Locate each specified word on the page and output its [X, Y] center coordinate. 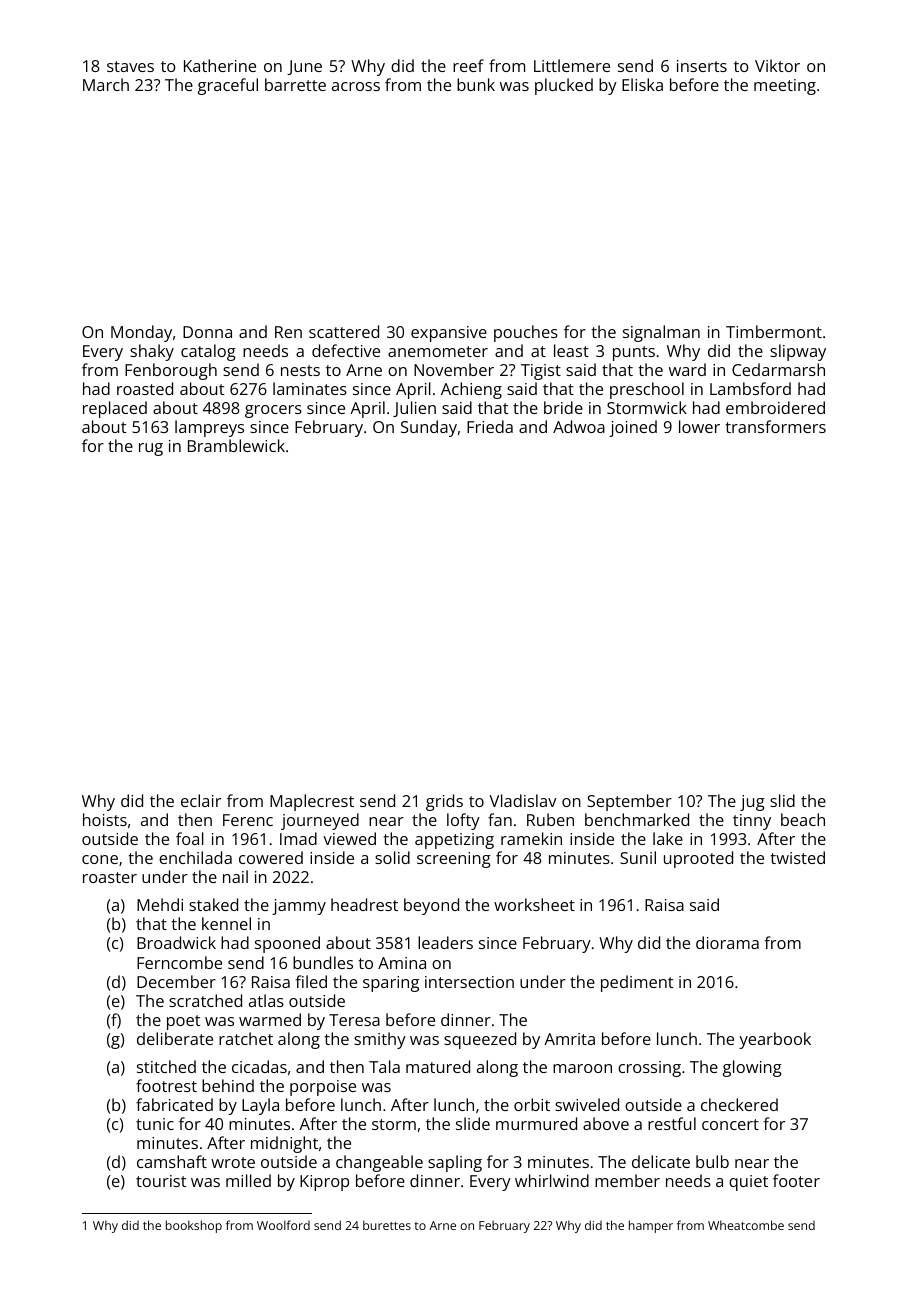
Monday [141, 333]
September [629, 802]
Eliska [642, 84]
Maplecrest [312, 802]
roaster [110, 877]
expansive [449, 334]
